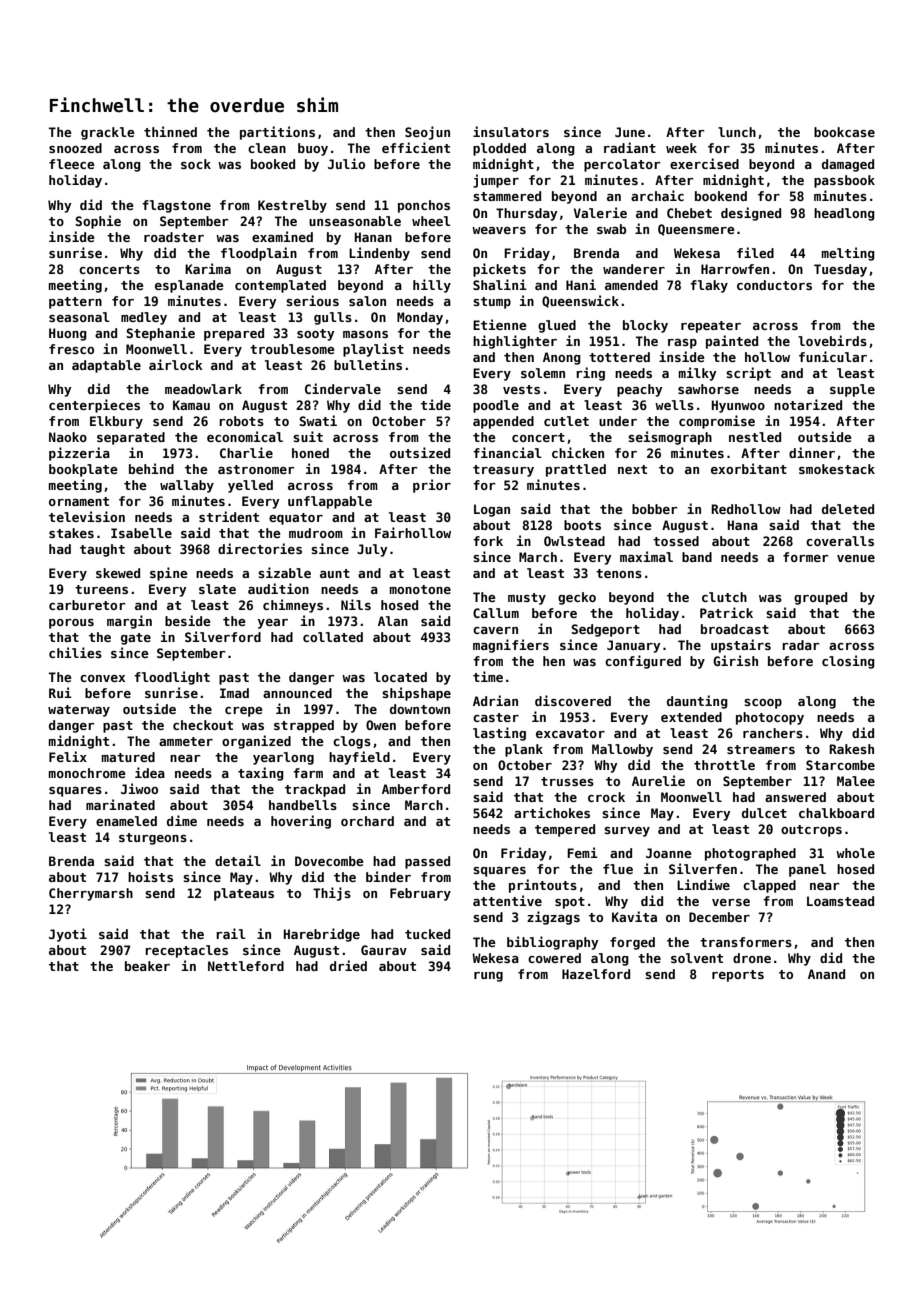 This page has width=924, height=1308. Describe the element at coordinates (186, 951) in the page. I see `receptacles` at that location.
